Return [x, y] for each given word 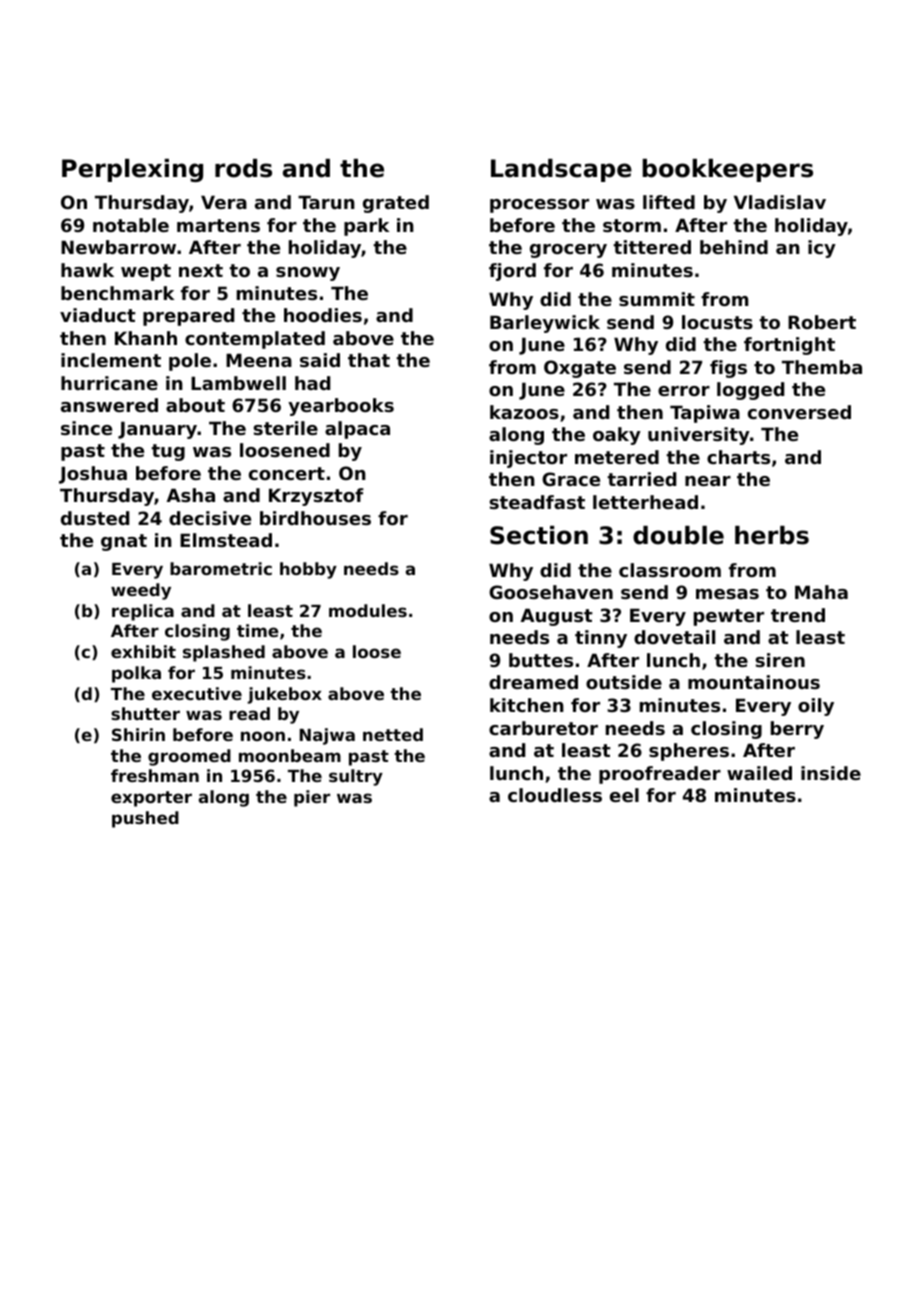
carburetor [543, 728]
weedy [141, 591]
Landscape [561, 170]
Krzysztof [316, 497]
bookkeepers [728, 170]
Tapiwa [705, 414]
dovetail [674, 637]
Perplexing [132, 170]
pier [312, 798]
